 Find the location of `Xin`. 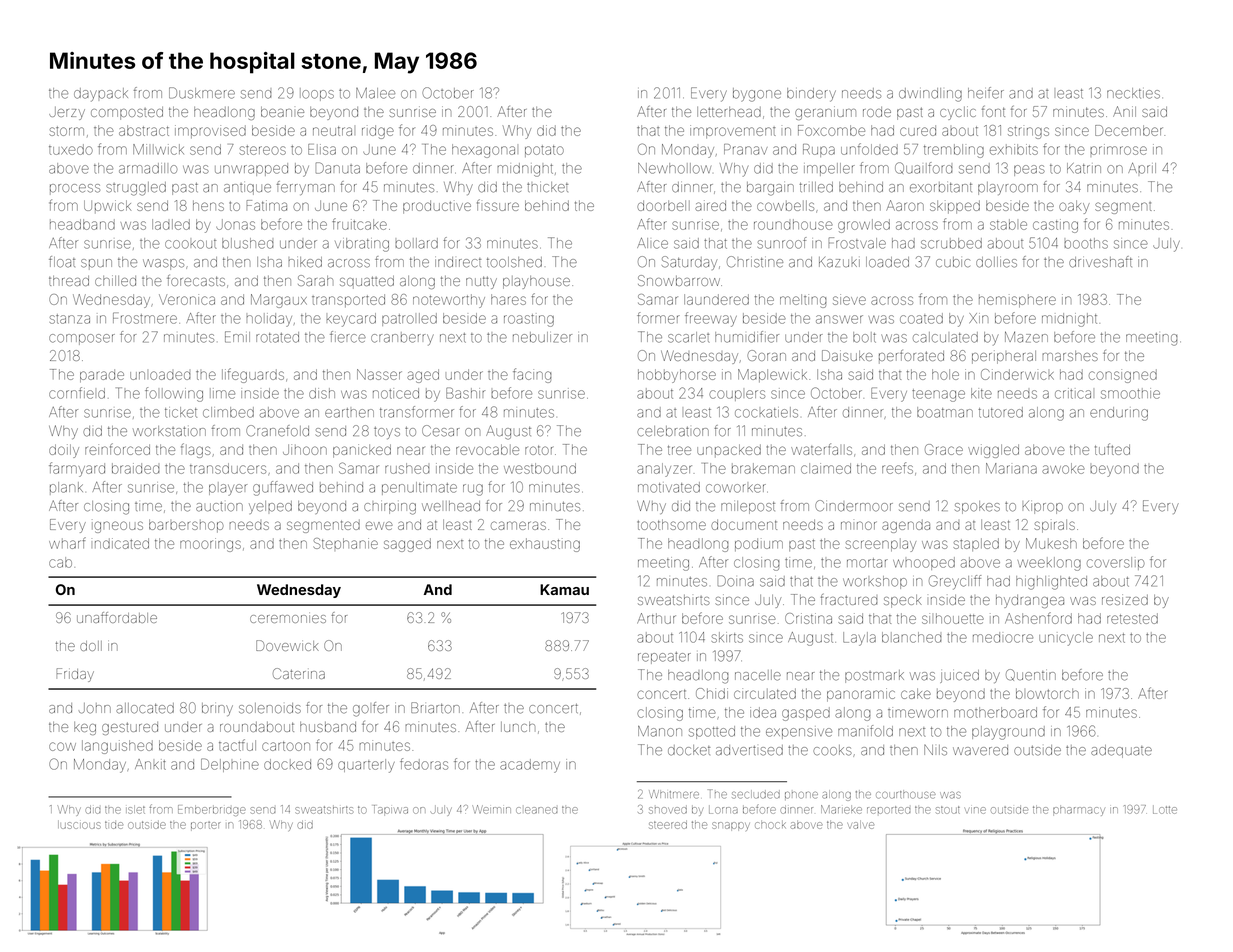

Xin is located at coordinates (978, 318).
